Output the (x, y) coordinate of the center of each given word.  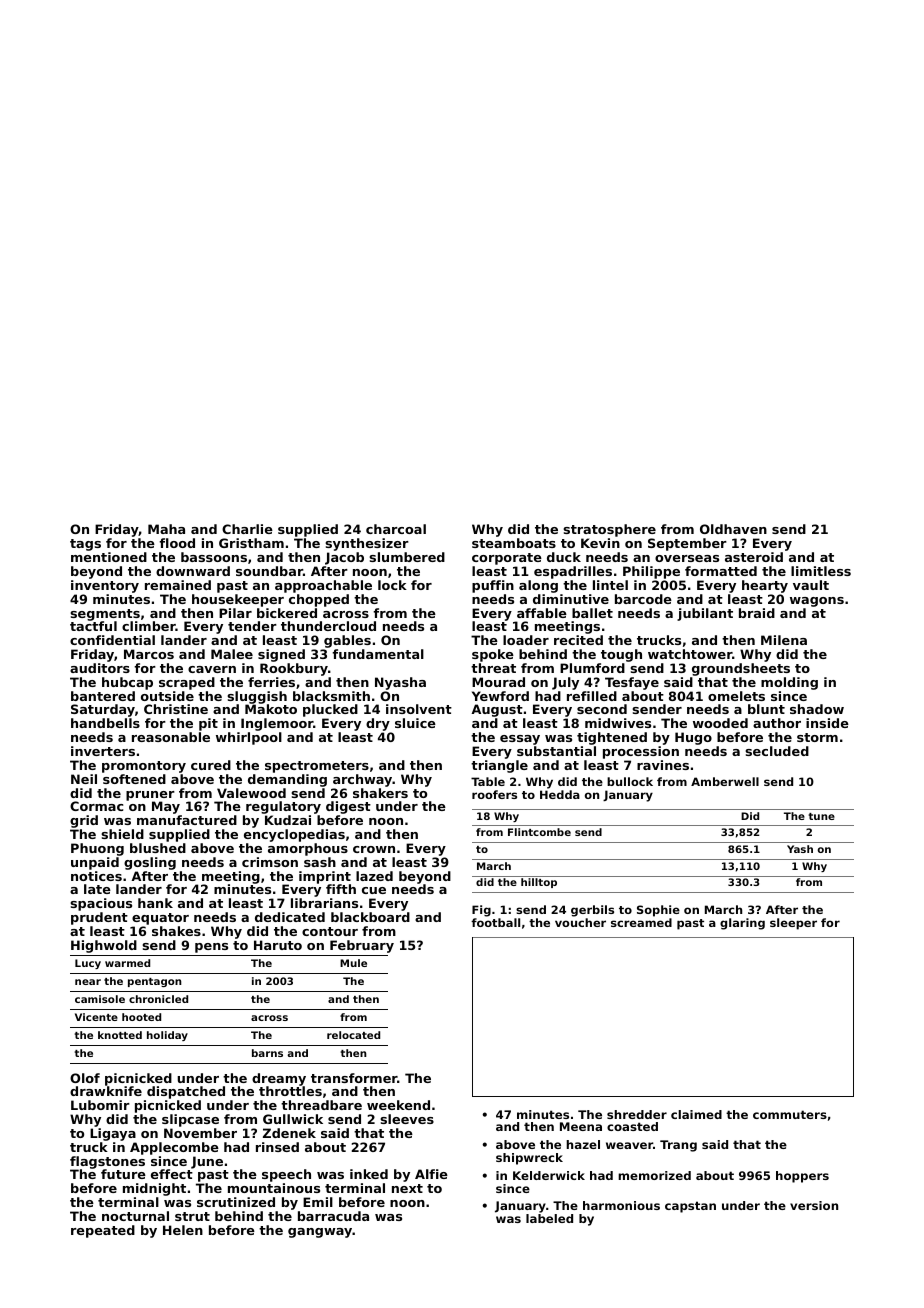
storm (817, 737)
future (123, 1174)
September (687, 544)
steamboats (514, 543)
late (97, 889)
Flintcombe (539, 832)
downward (193, 571)
